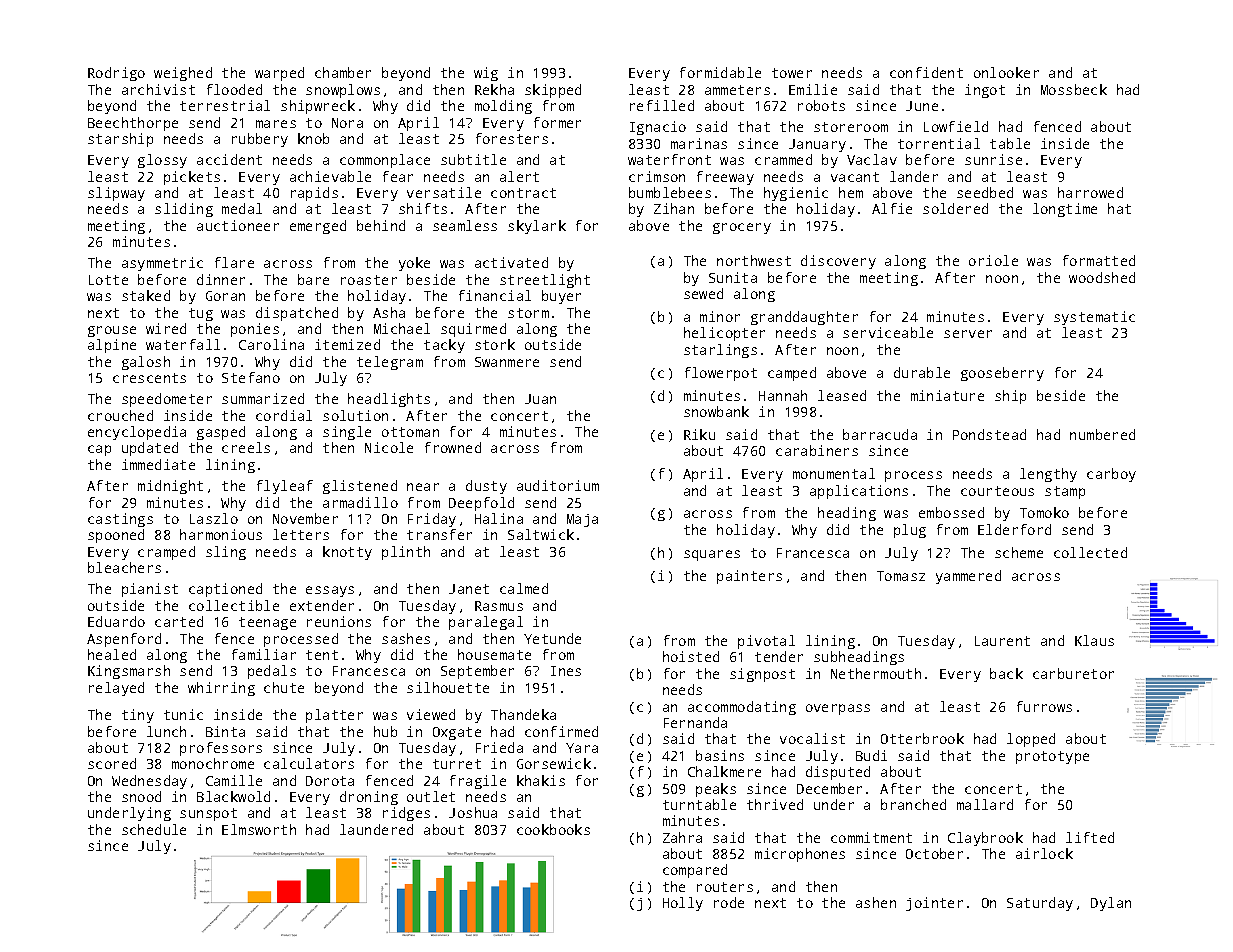 The width and height of the document is (1233, 952). What do you see at coordinates (154, 829) in the document?
I see `schedule` at bounding box center [154, 829].
